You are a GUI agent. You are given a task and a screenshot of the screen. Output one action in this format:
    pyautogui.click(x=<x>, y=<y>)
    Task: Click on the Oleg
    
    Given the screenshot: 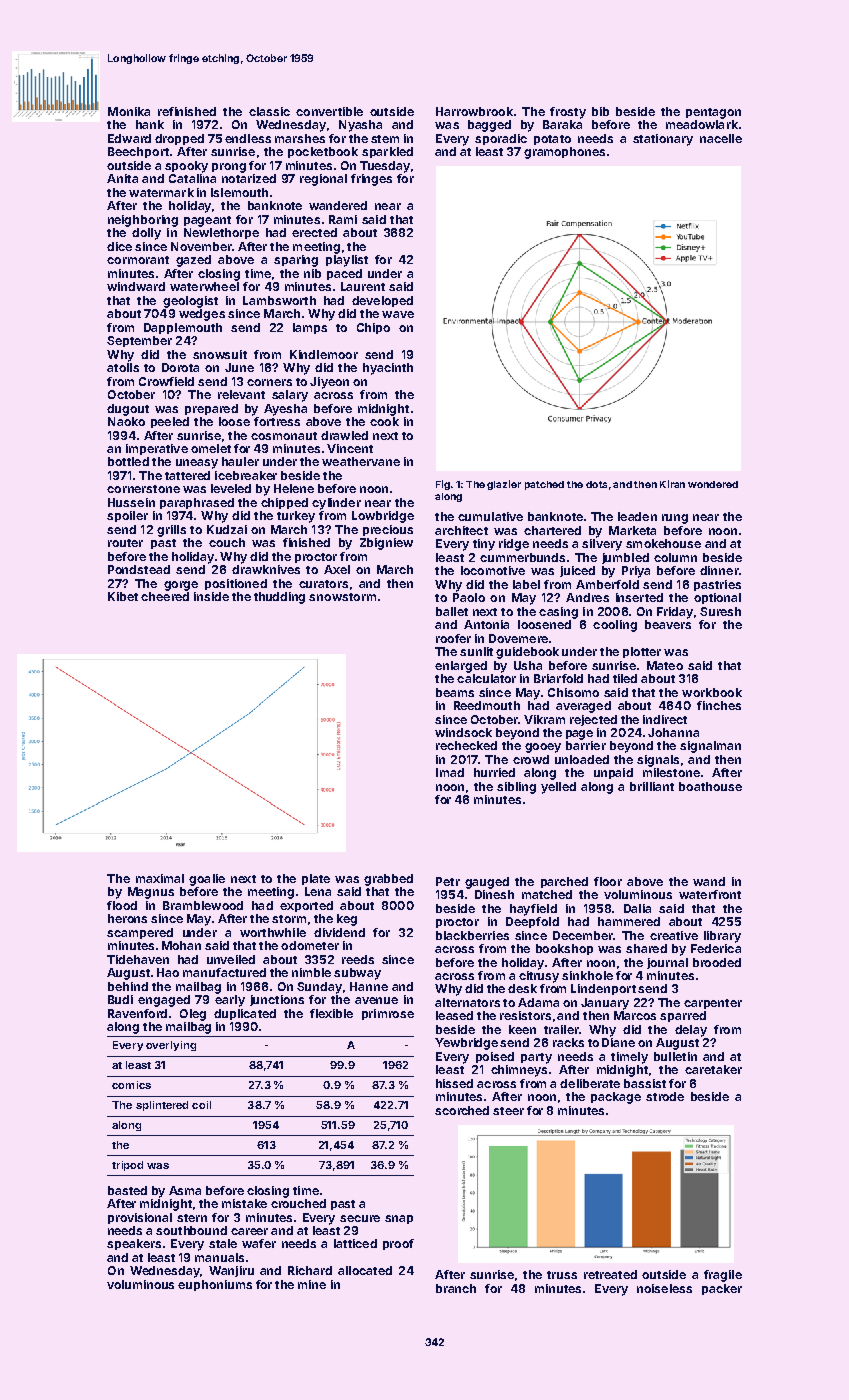 What is the action you would take?
    pyautogui.click(x=193, y=1015)
